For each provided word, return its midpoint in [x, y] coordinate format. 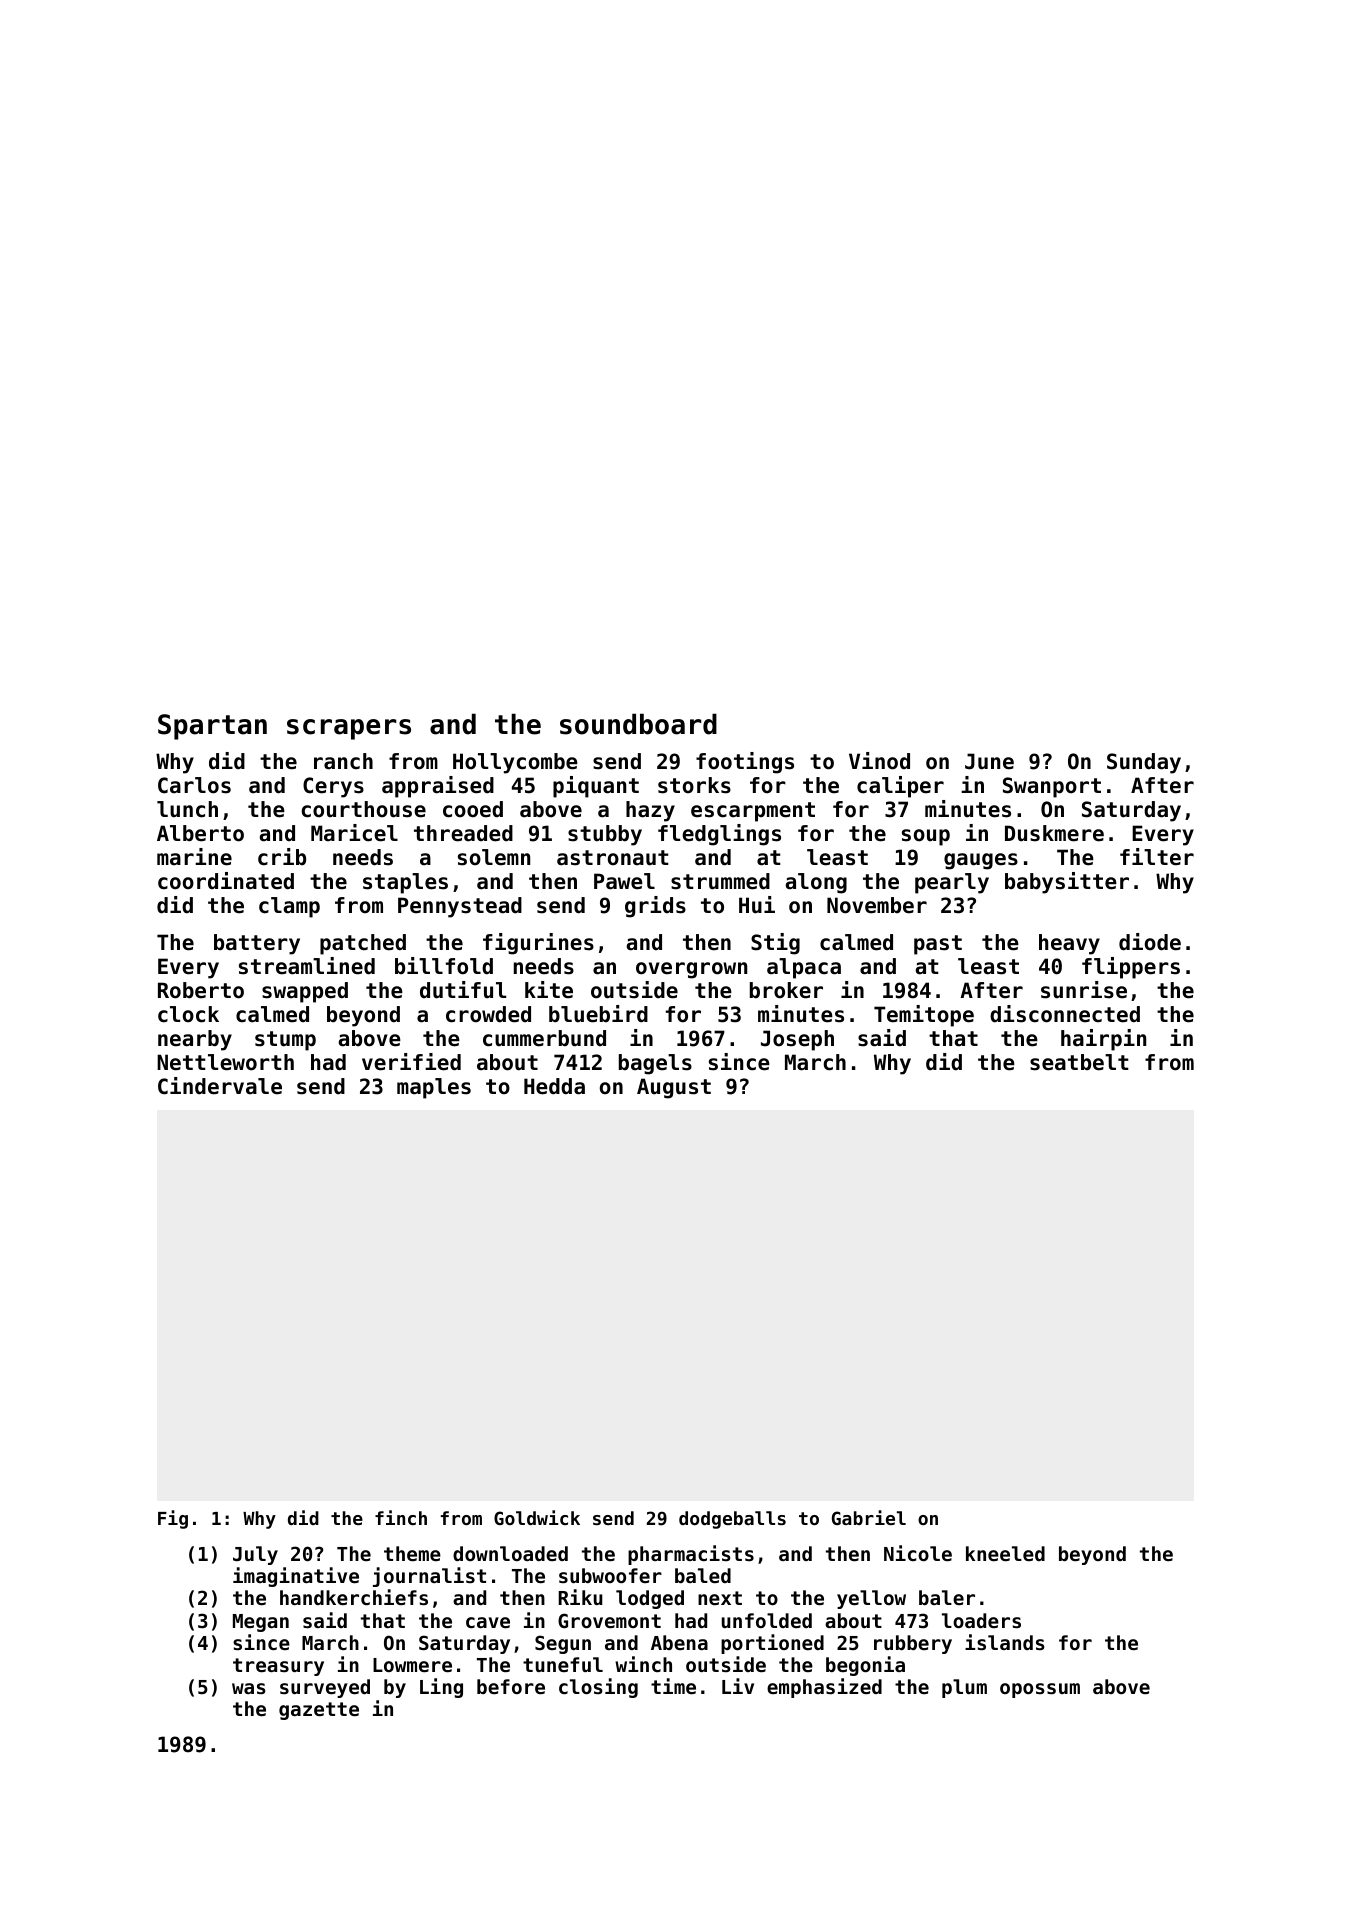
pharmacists [691, 1555]
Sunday [1144, 763]
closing [598, 1688]
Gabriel [869, 1517]
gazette [319, 1711]
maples [434, 1088]
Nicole [918, 1553]
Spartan [212, 727]
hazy [650, 811]
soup [926, 837]
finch [401, 1517]
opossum [1040, 1690]
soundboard [638, 724]
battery [257, 944]
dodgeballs [732, 1520]
